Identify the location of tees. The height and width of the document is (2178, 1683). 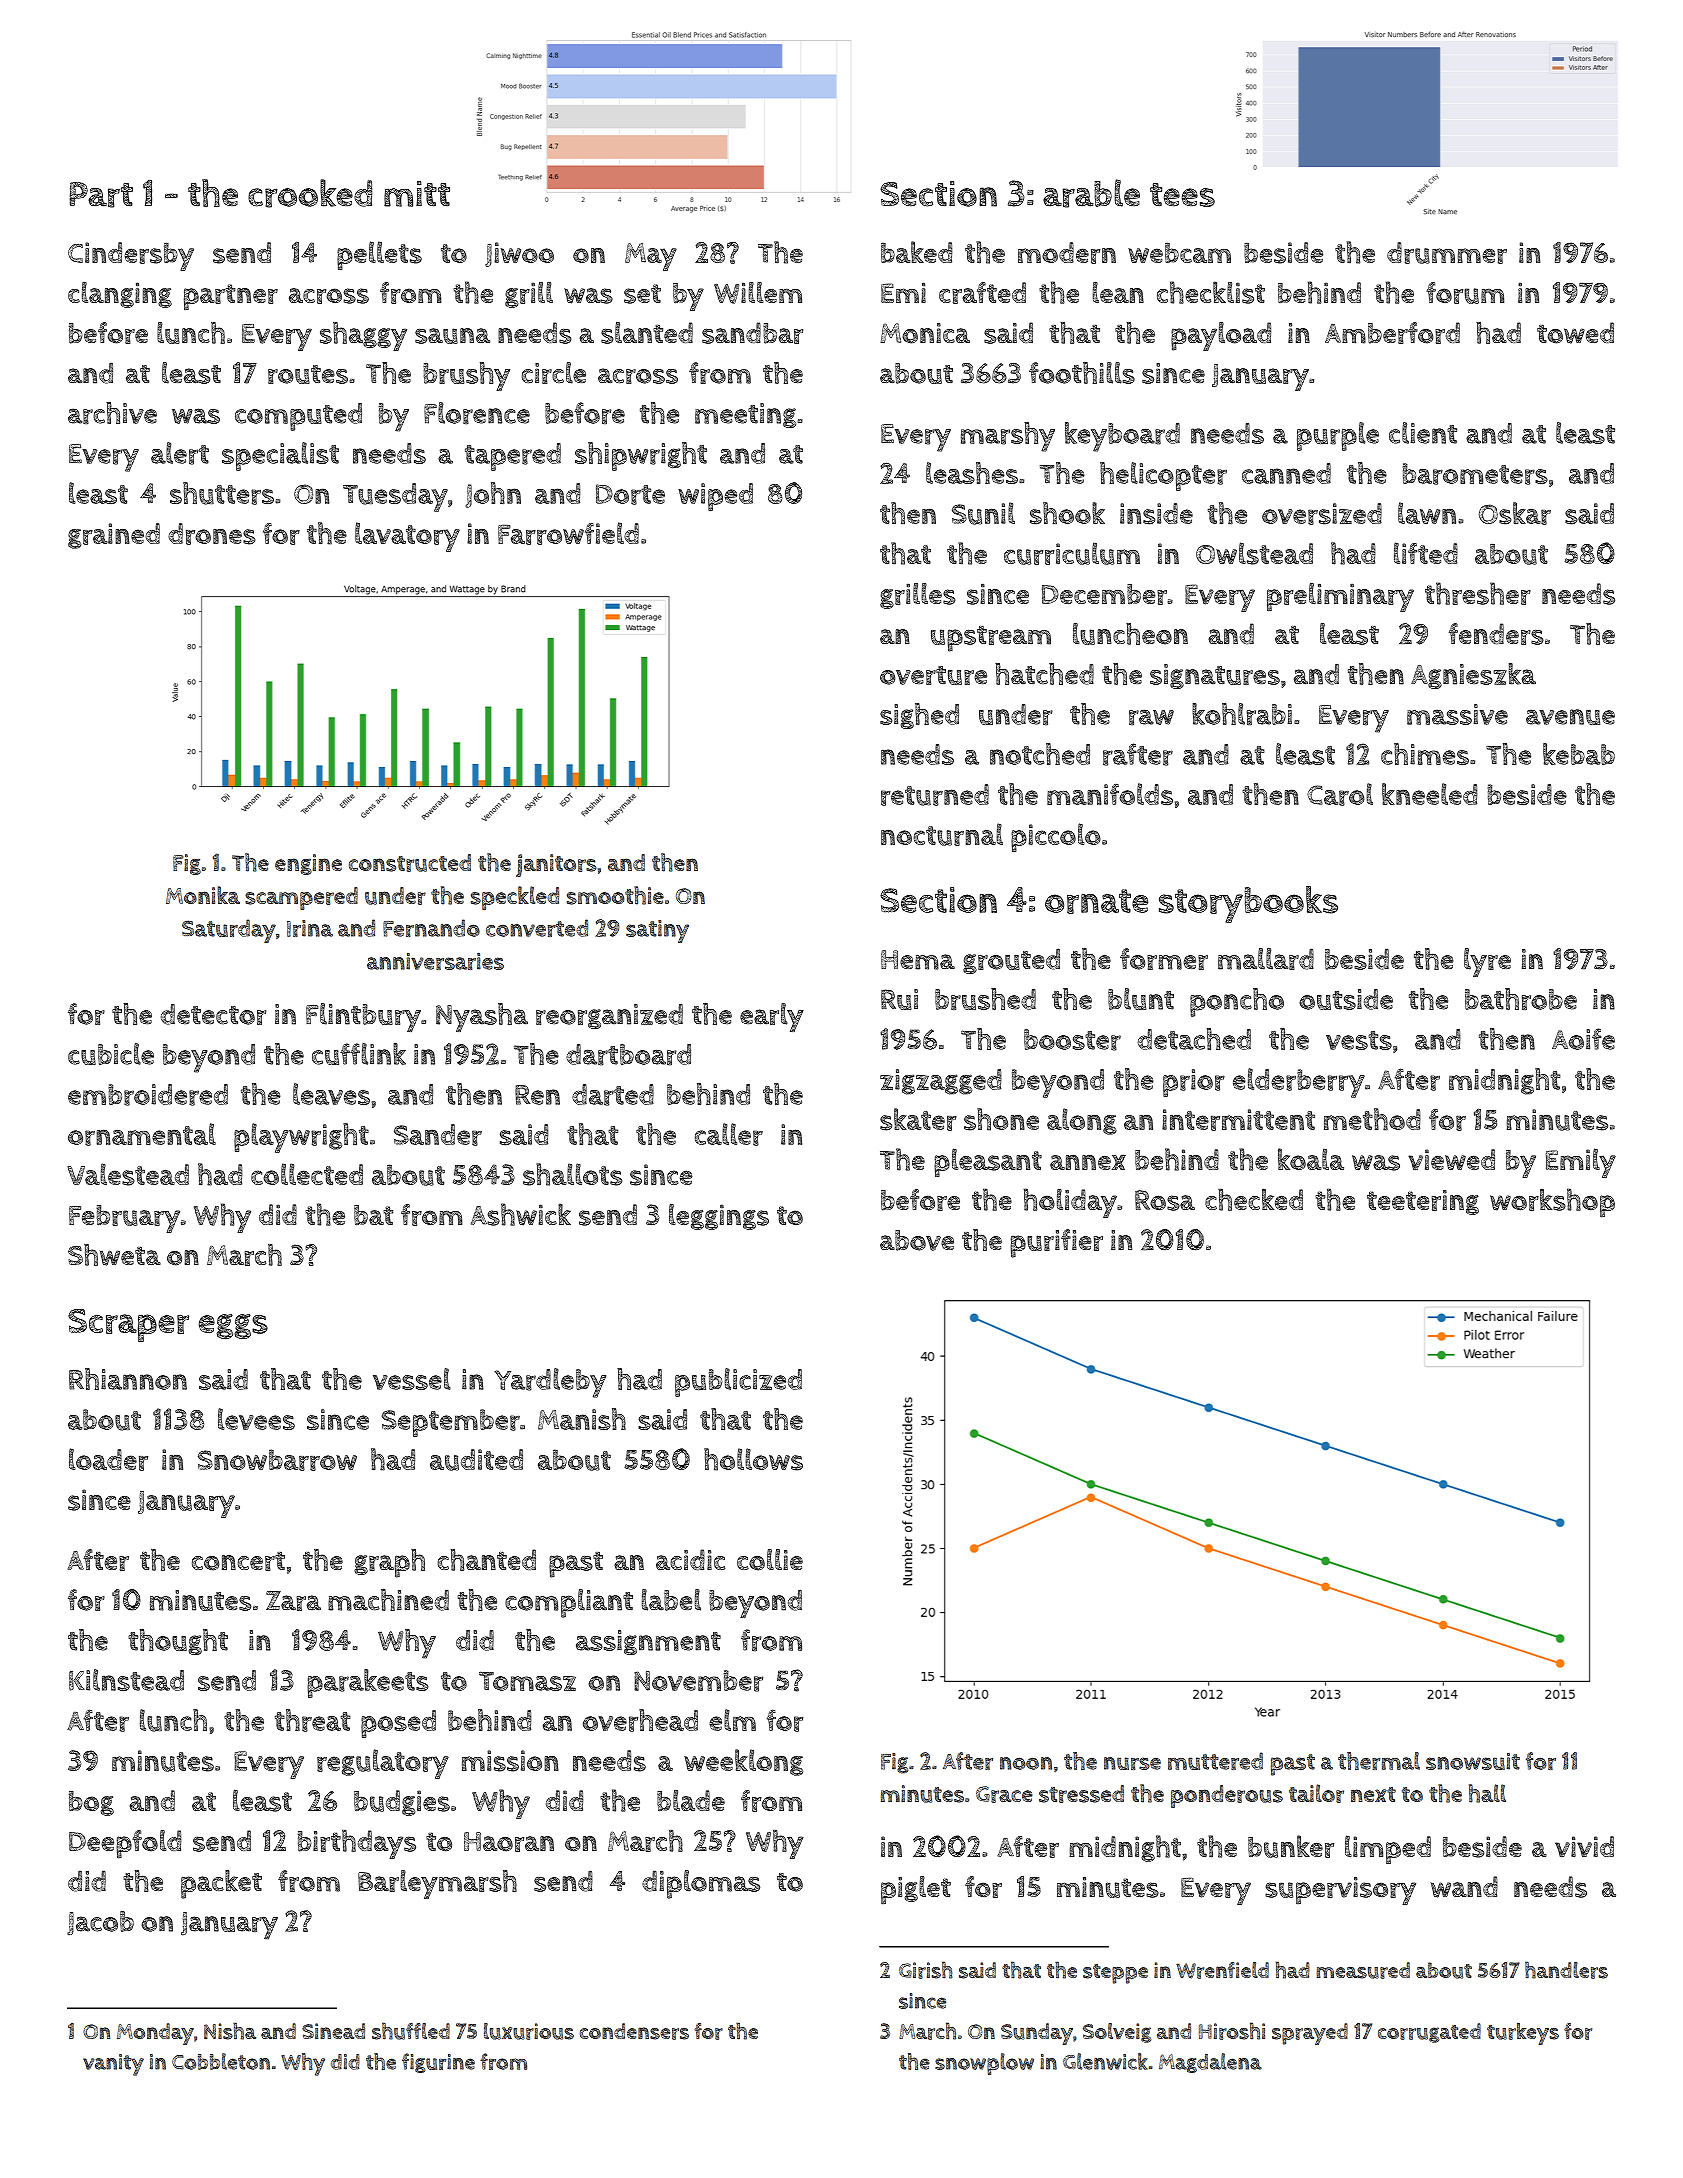
(1182, 195).
